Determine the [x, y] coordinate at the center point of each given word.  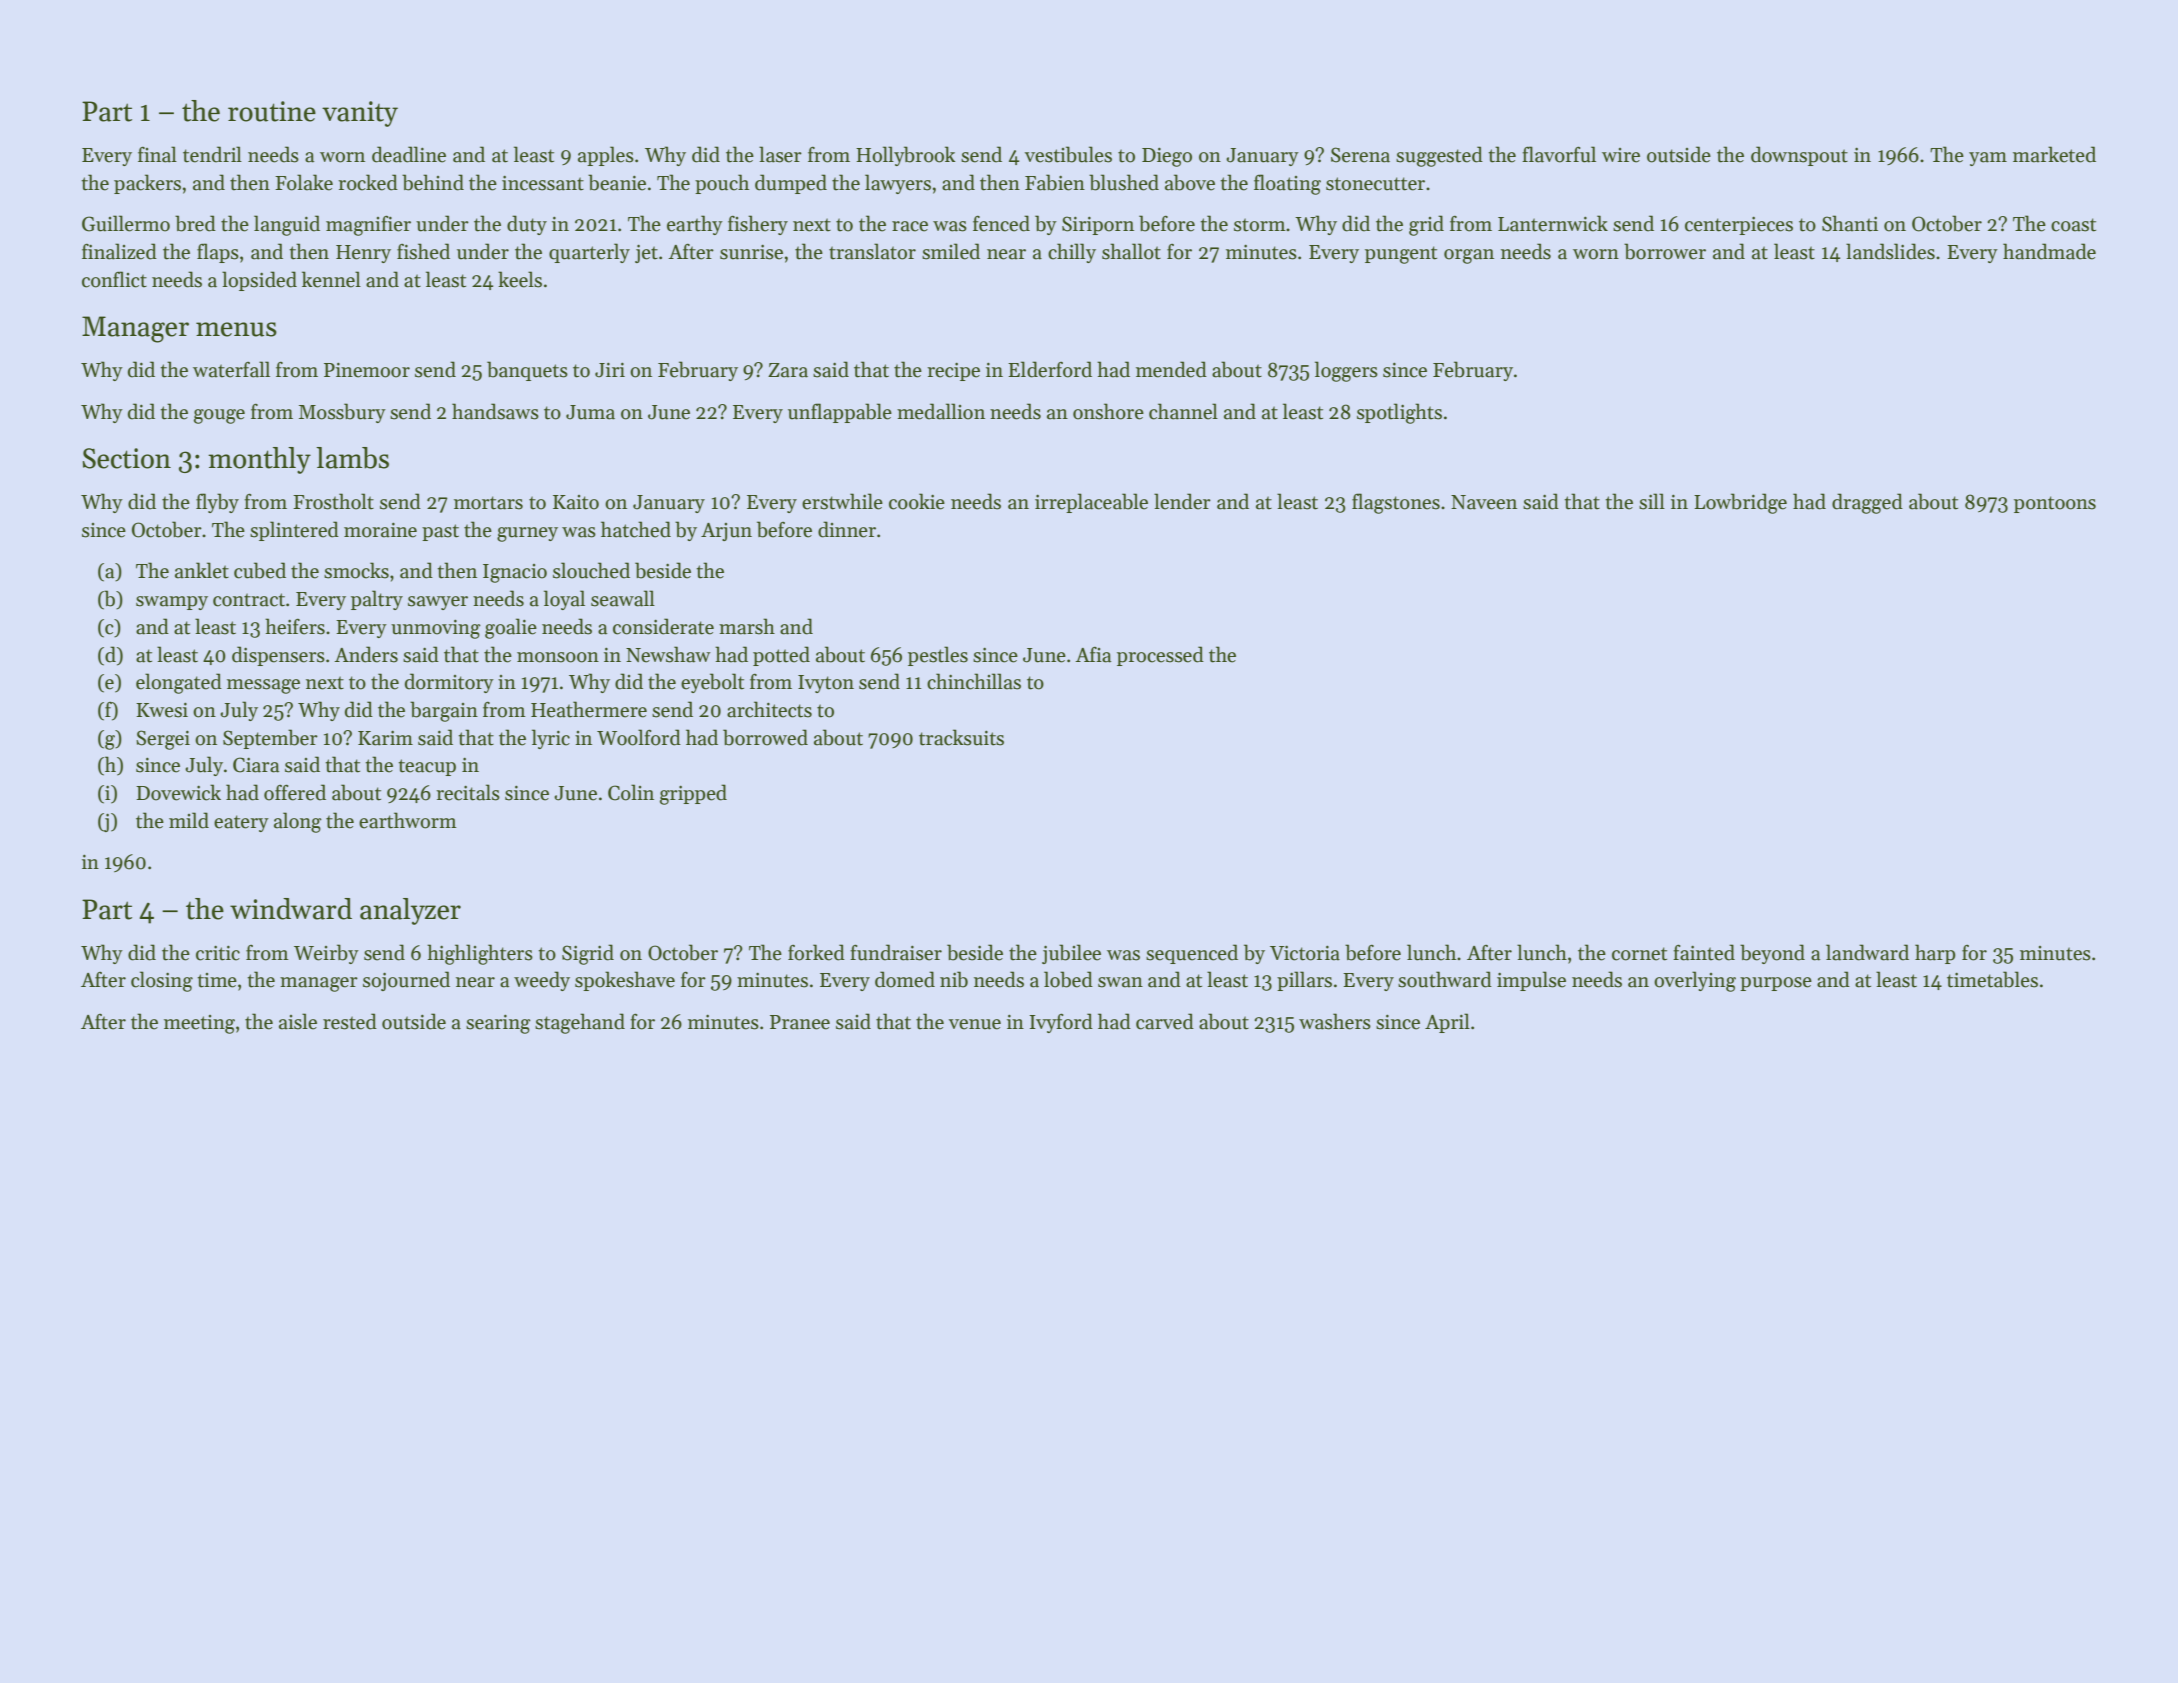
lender [1182, 501]
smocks [356, 570]
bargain [444, 711]
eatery [241, 823]
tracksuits [961, 737]
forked [816, 952]
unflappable [840, 413]
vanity [360, 114]
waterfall [231, 369]
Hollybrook [906, 156]
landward [1867, 952]
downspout [1799, 156]
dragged [1867, 503]
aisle [298, 1021]
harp [1935, 954]
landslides [1890, 251]
